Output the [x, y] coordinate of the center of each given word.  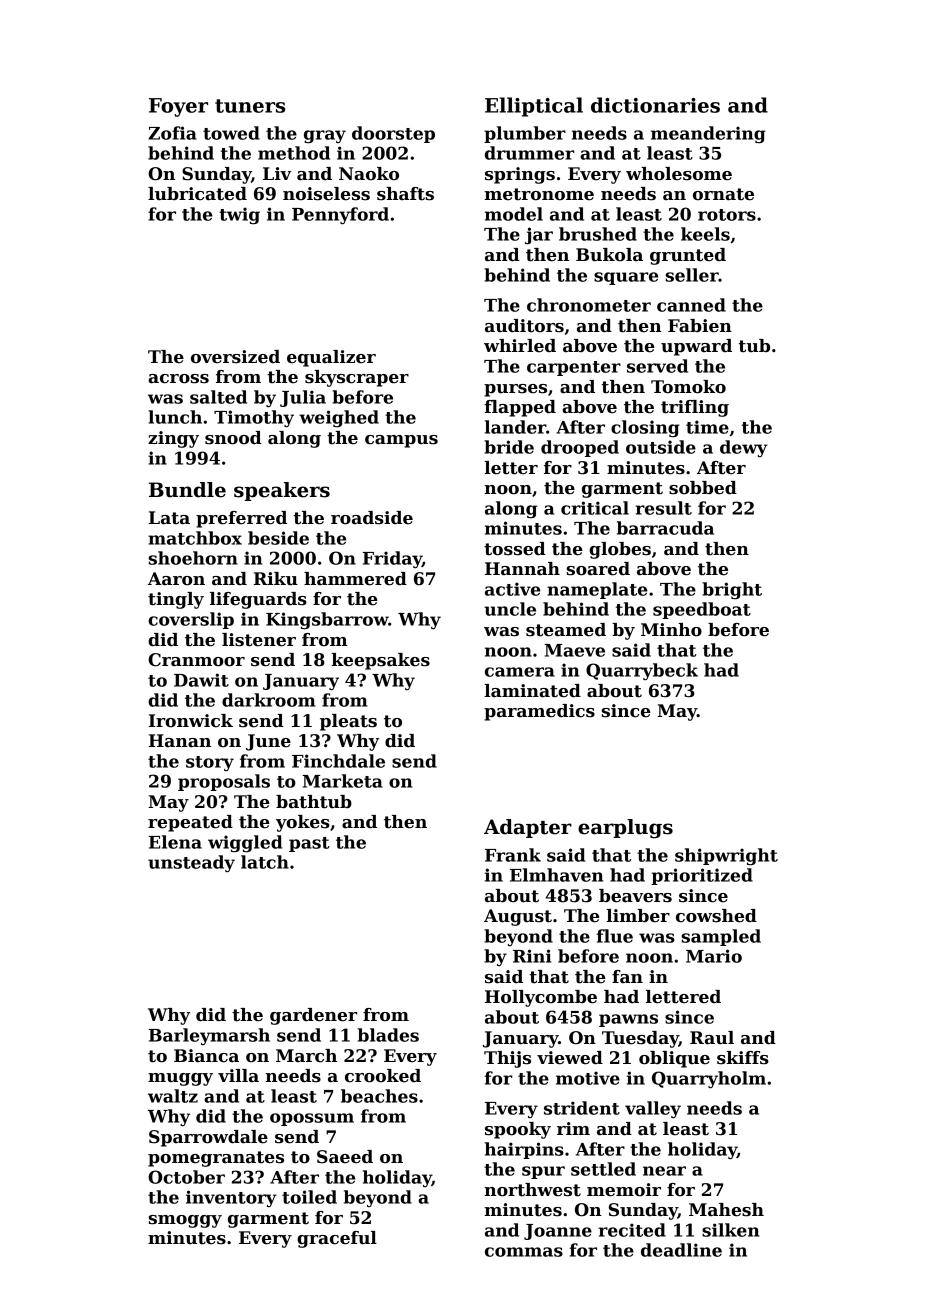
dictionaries [655, 105]
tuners [250, 106]
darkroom [269, 700]
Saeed [345, 1157]
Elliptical [534, 107]
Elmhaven [556, 875]
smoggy [185, 1221]
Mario [714, 956]
